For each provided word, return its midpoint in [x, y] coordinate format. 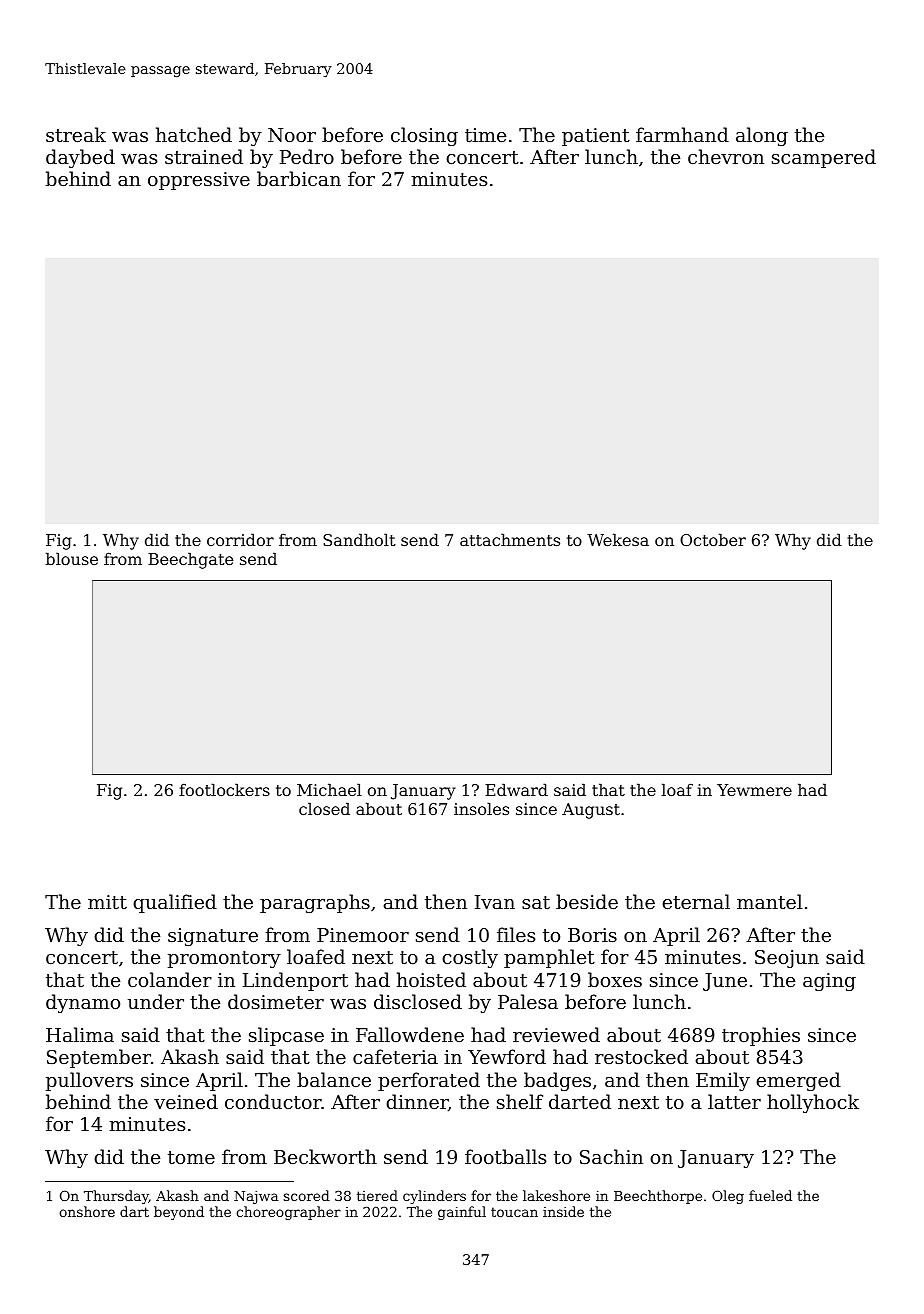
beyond [179, 1213]
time [485, 135]
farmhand [682, 134]
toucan [514, 1212]
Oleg [728, 1197]
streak [76, 134]
